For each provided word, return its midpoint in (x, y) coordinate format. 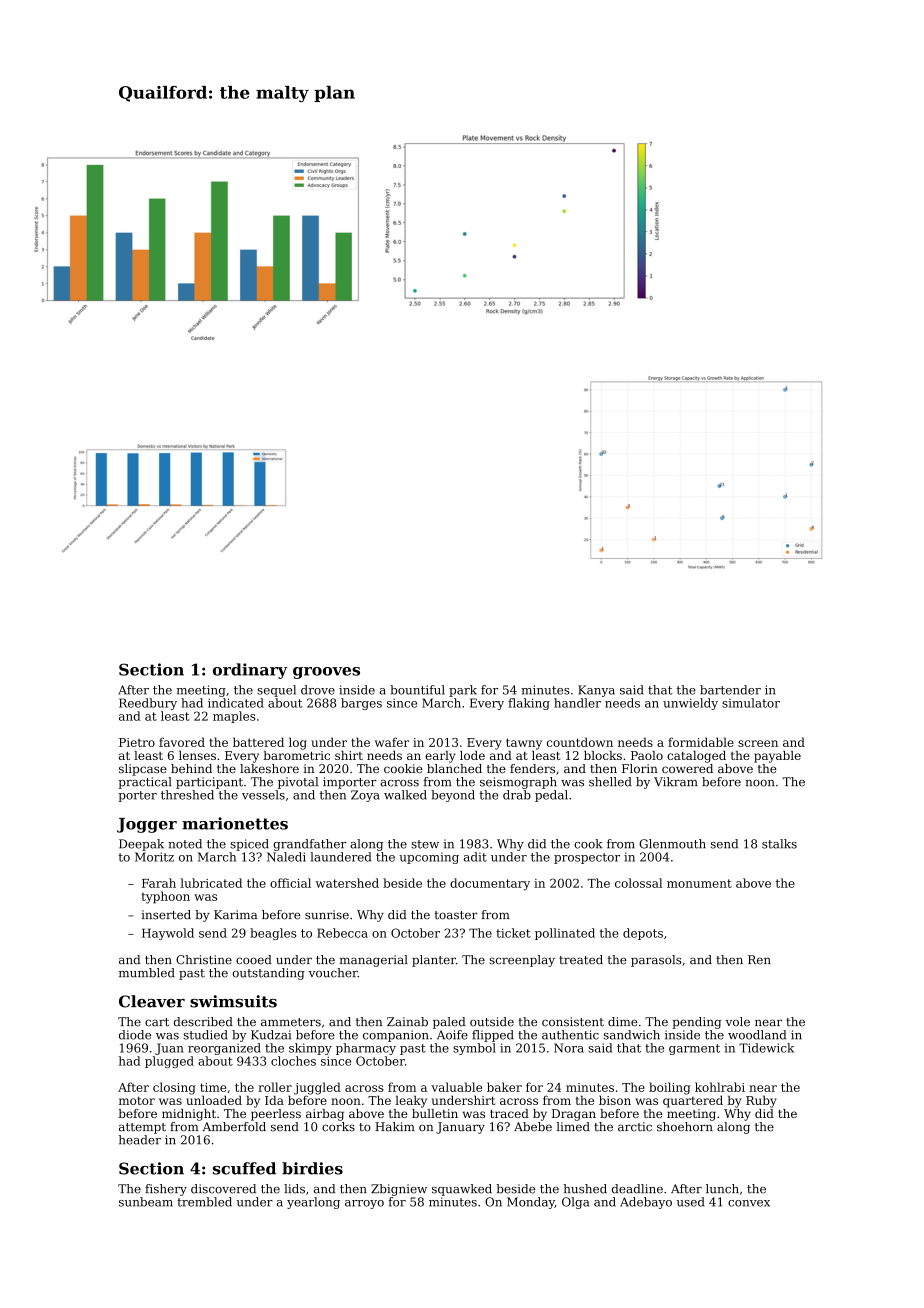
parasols (656, 961)
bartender (730, 690)
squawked (462, 1190)
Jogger (147, 825)
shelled (610, 782)
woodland (757, 1035)
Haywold (168, 934)
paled (449, 1023)
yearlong (313, 1203)
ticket (513, 933)
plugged (169, 1062)
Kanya (596, 691)
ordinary (250, 671)
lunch (722, 1189)
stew (425, 844)
